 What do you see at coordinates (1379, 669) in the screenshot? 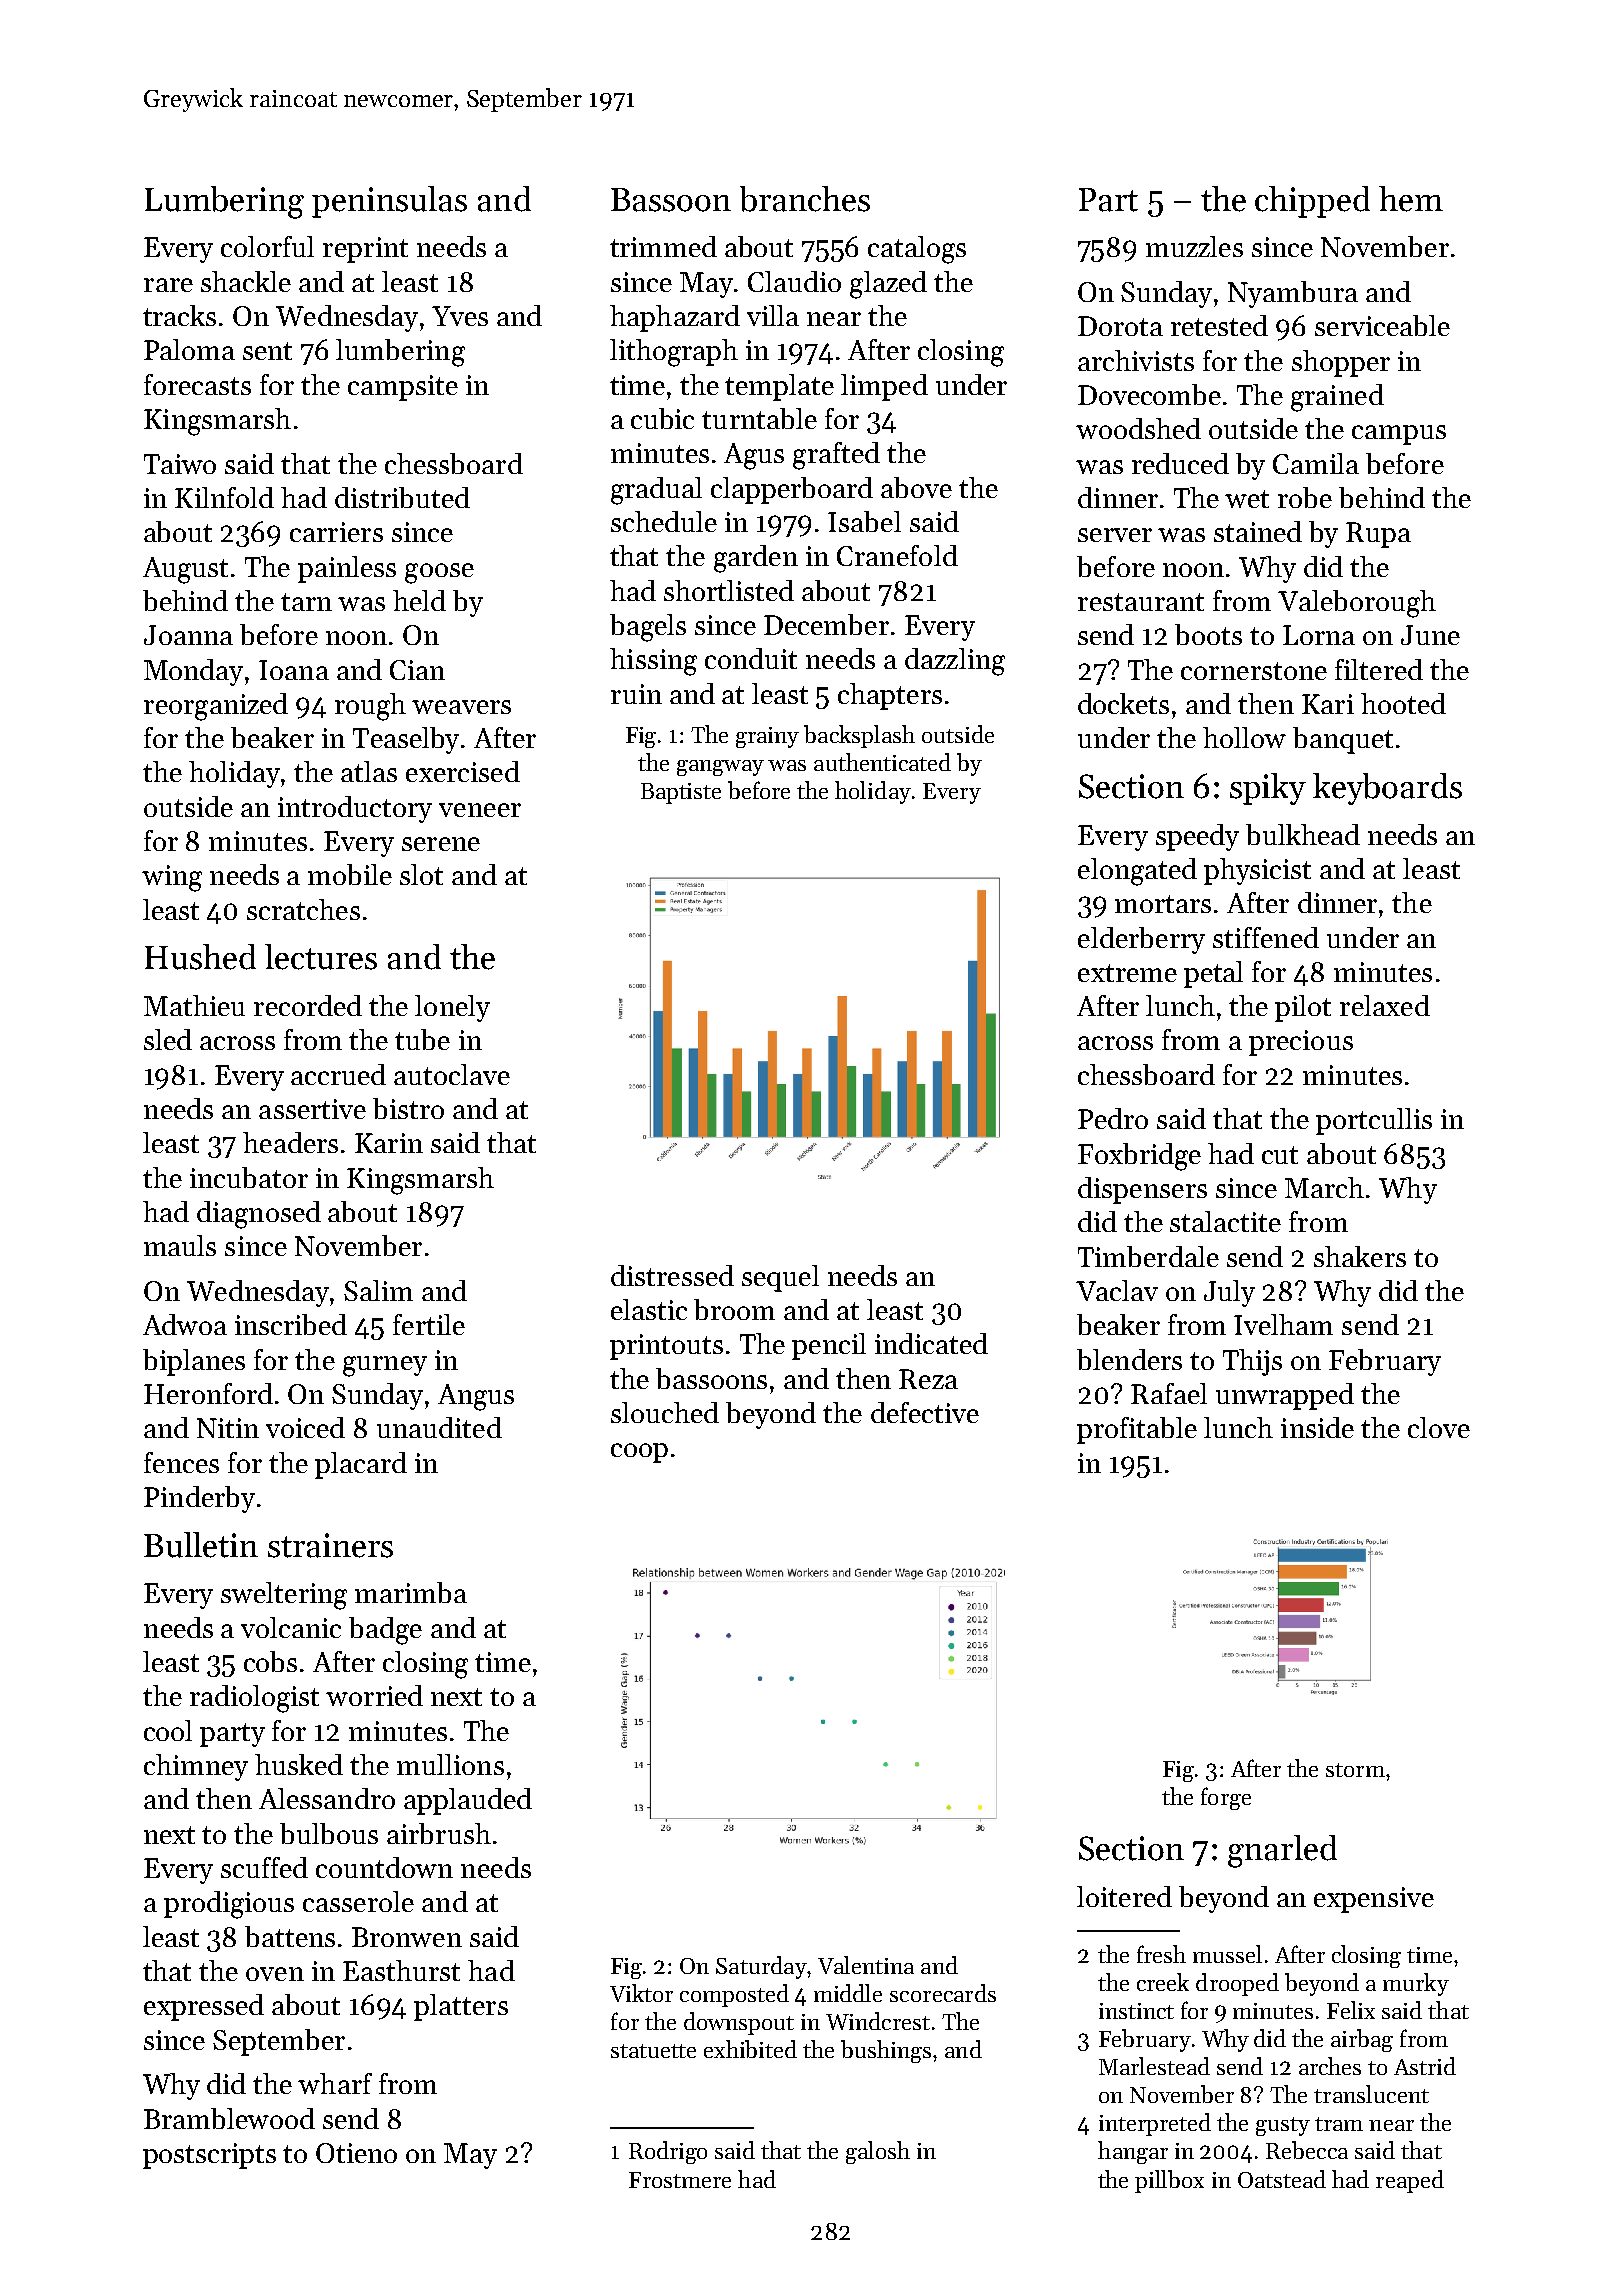
I see `filtered` at bounding box center [1379, 669].
